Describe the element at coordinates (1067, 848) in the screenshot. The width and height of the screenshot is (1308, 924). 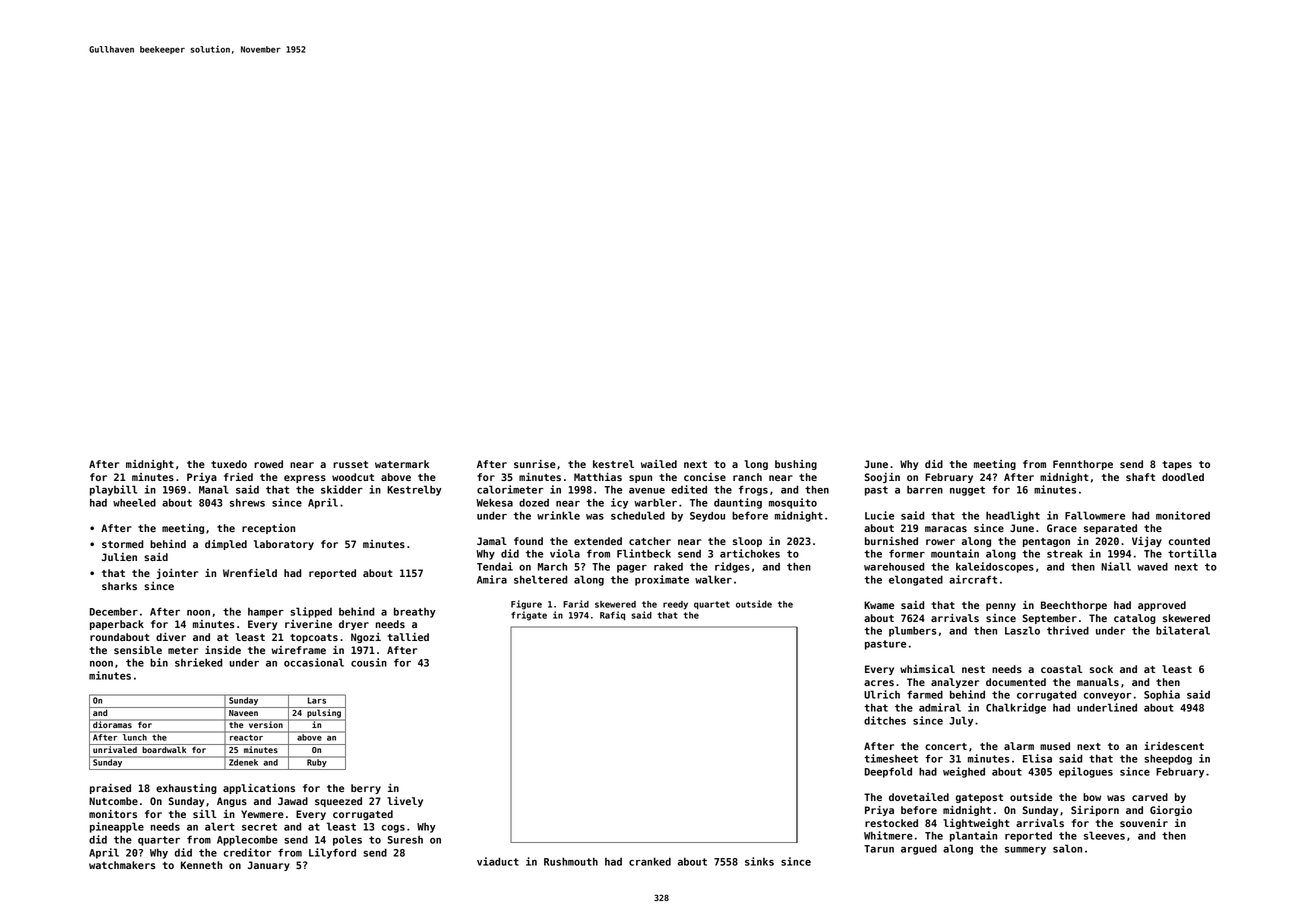
I see `salon` at that location.
